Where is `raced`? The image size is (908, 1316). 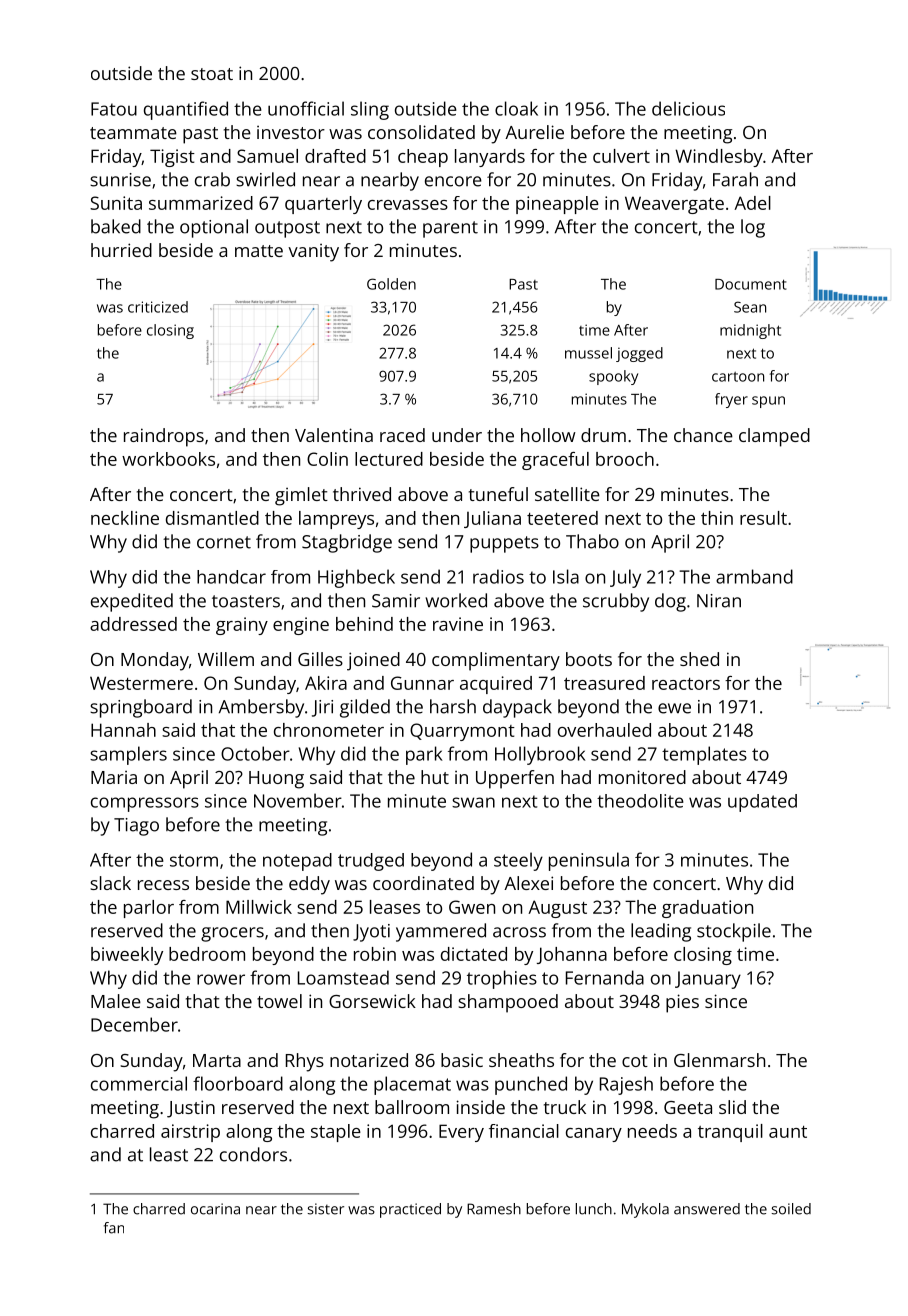
raced is located at coordinates (402, 435).
